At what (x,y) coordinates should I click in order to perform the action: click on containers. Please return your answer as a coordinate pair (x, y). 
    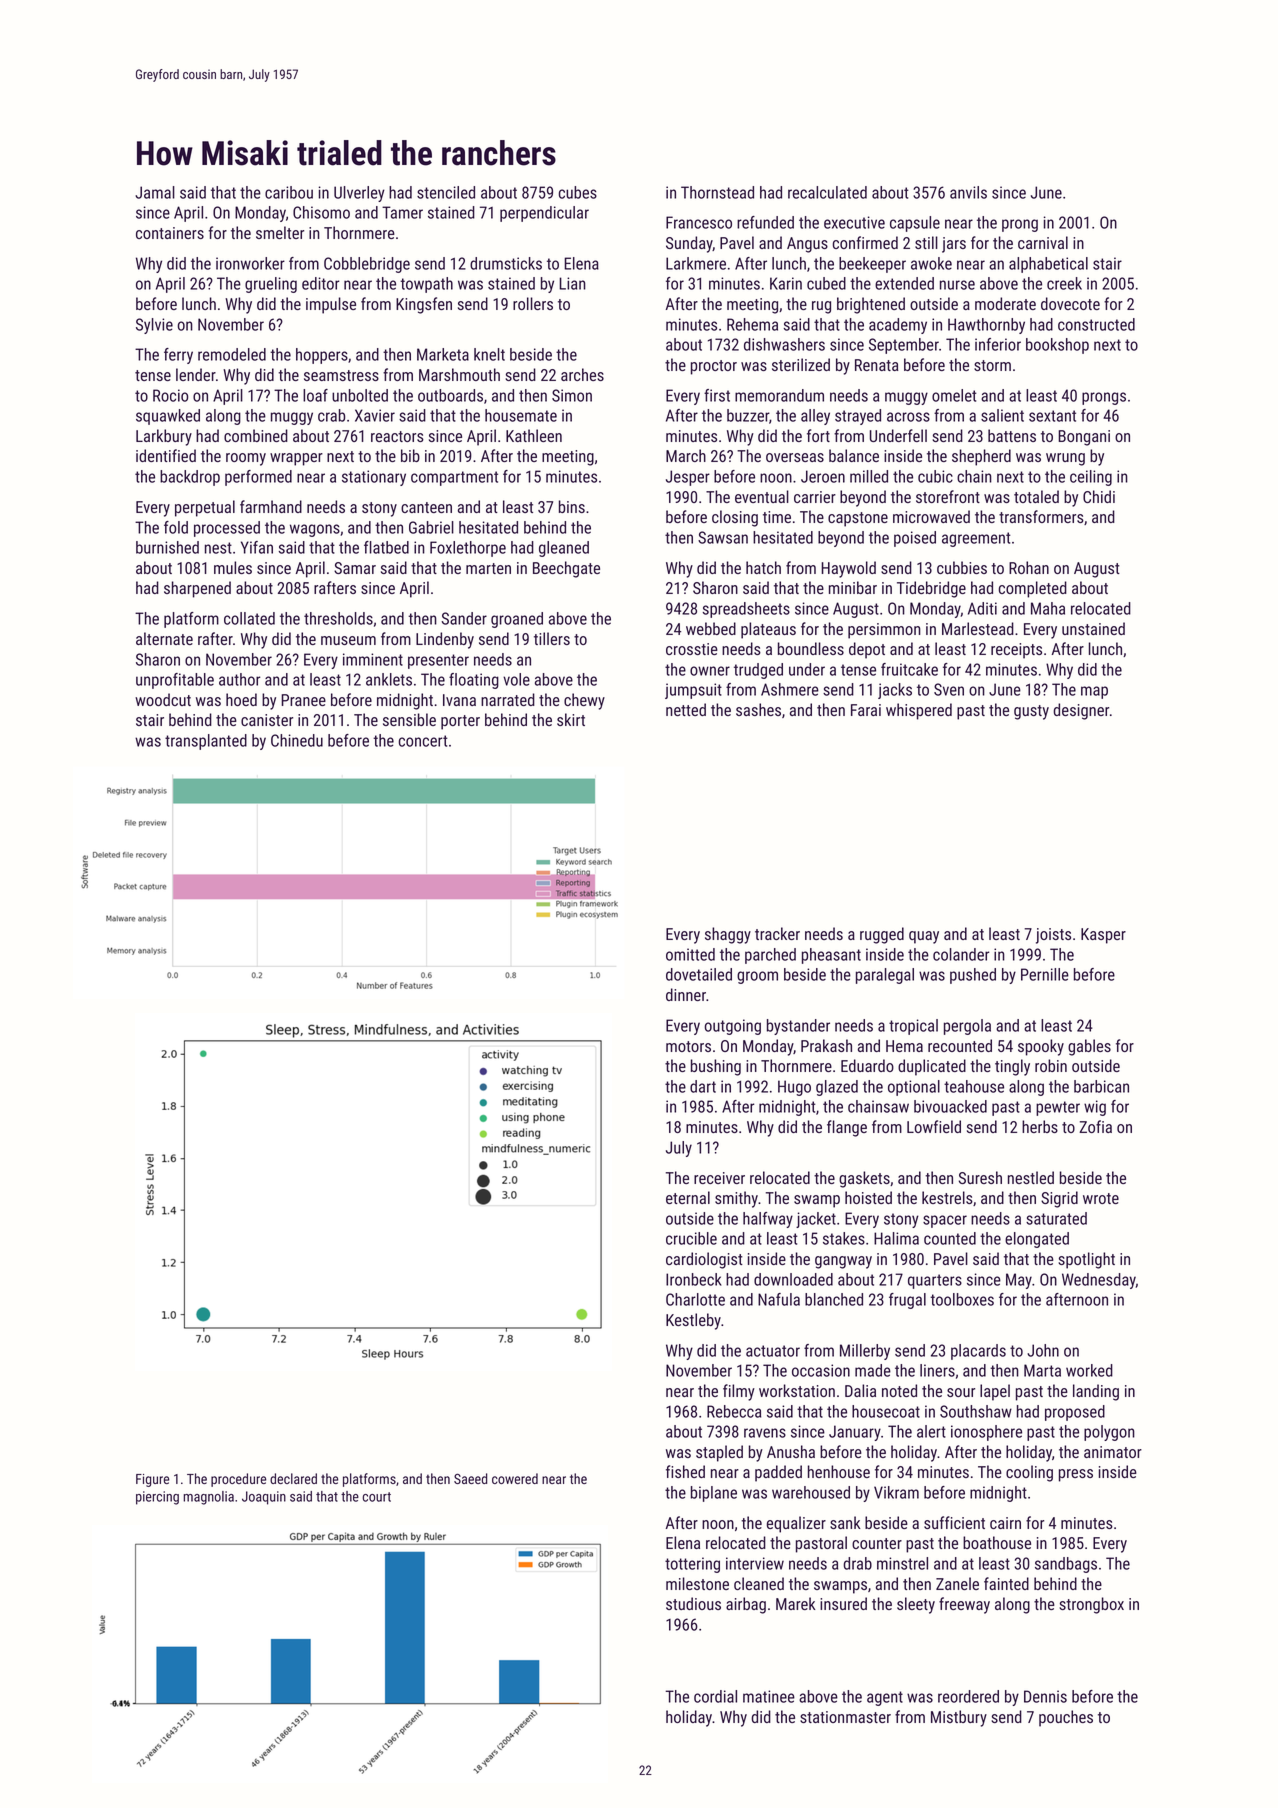
    Looking at the image, I should click on (170, 233).
